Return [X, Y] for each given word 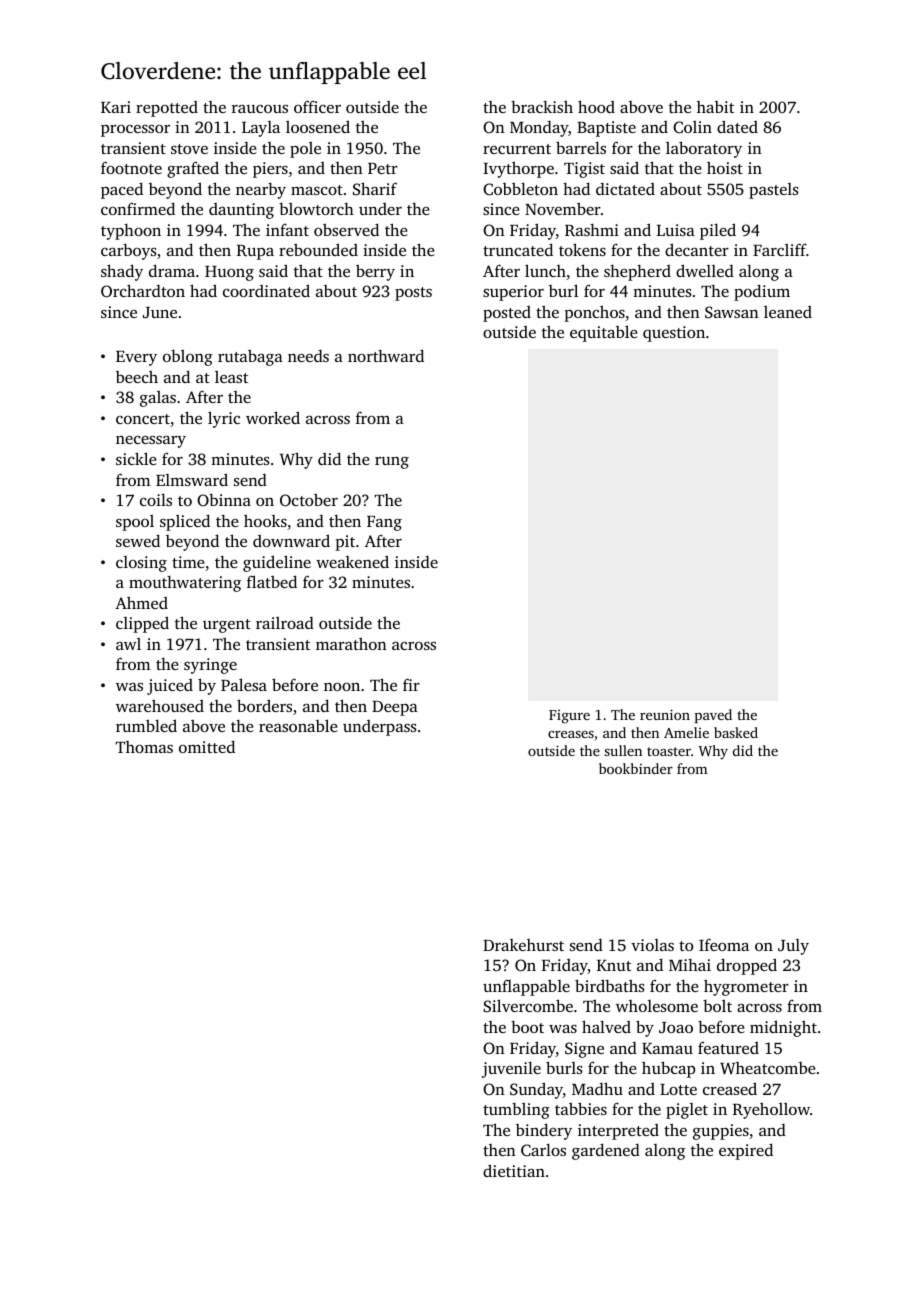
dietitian [514, 1170]
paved [713, 716]
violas [652, 945]
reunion [665, 714]
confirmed [138, 208]
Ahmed [141, 603]
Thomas [144, 747]
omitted [207, 746]
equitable [604, 333]
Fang [384, 523]
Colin [692, 127]
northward [386, 355]
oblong [188, 357]
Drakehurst [523, 945]
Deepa [395, 708]
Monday [539, 129]
